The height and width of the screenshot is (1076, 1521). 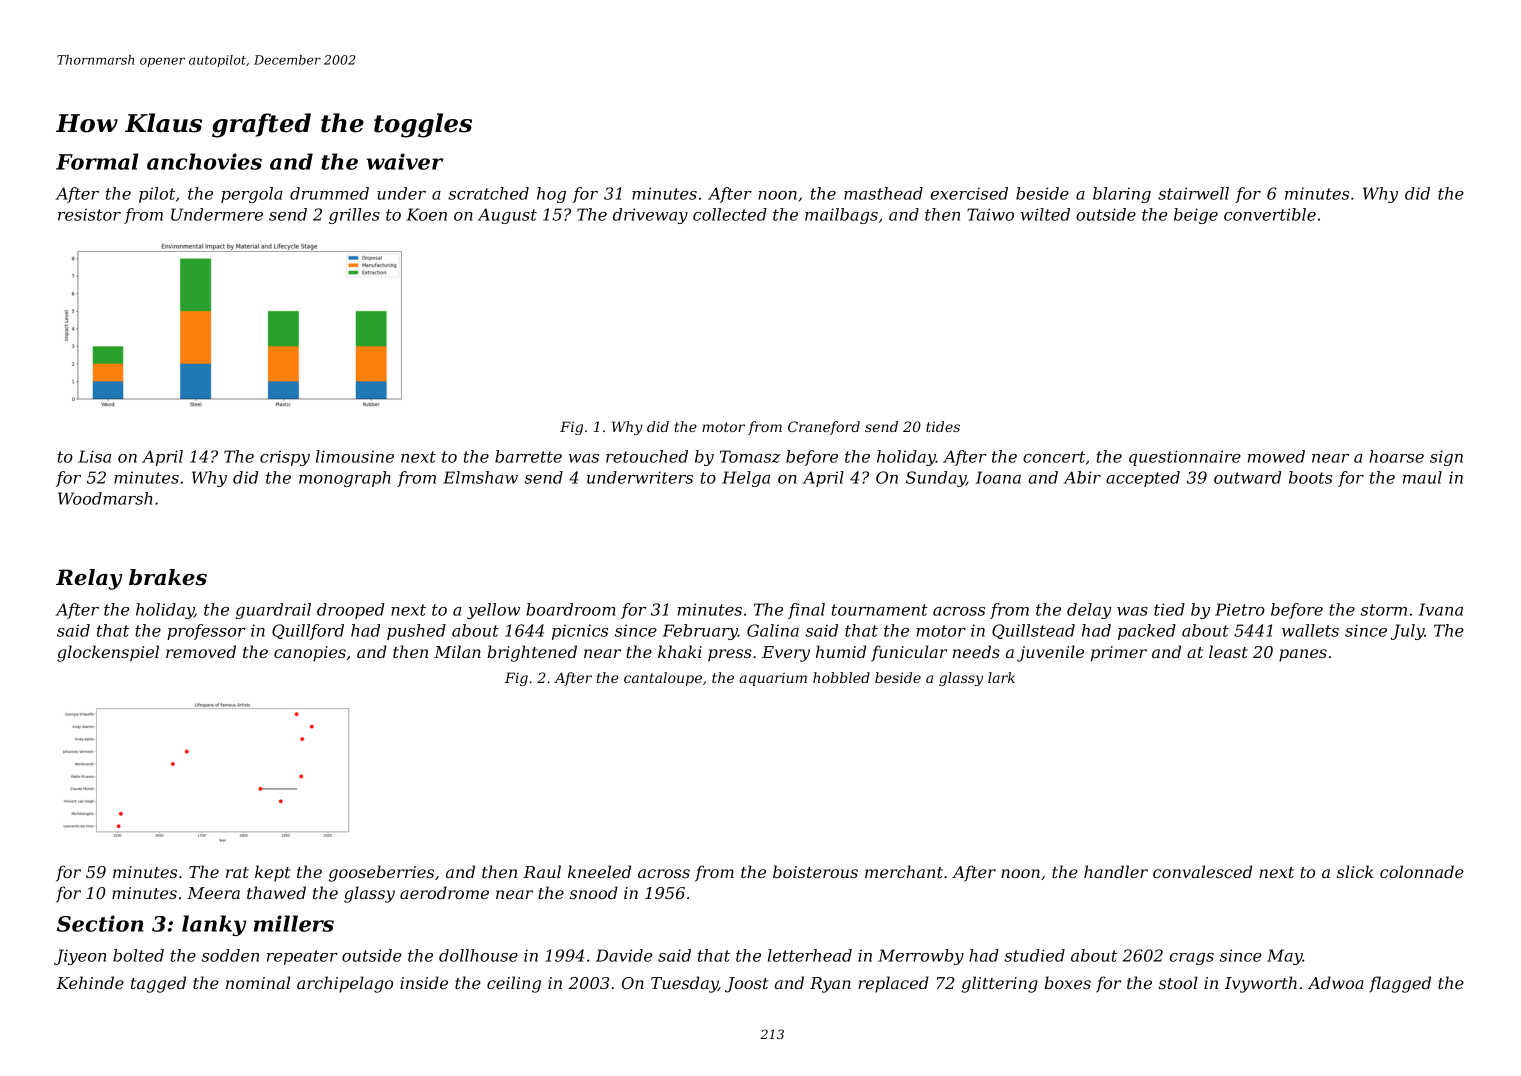 What do you see at coordinates (580, 632) in the screenshot?
I see `picnics` at bounding box center [580, 632].
